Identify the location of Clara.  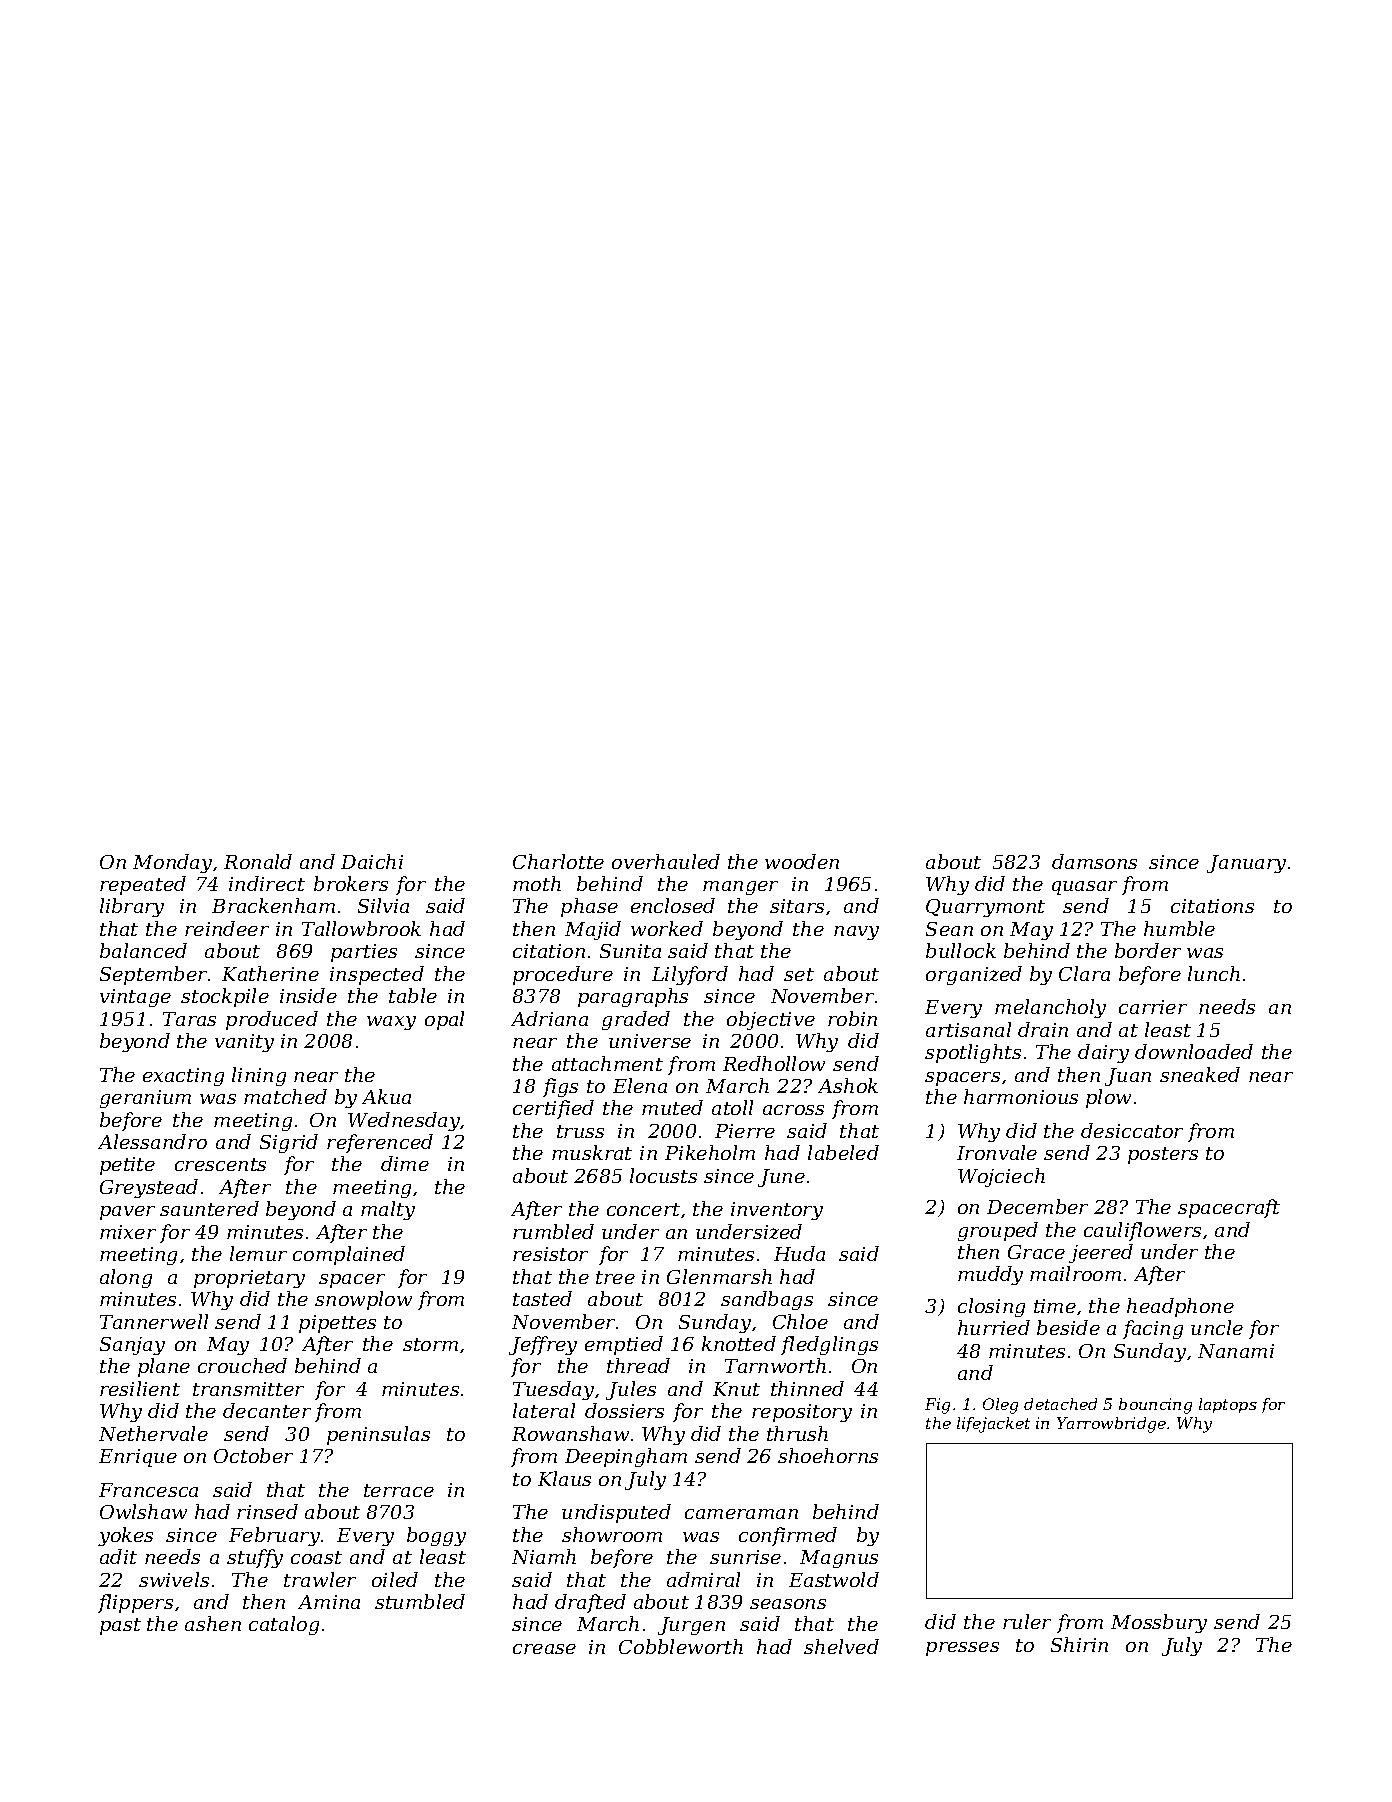
(1084, 973).
